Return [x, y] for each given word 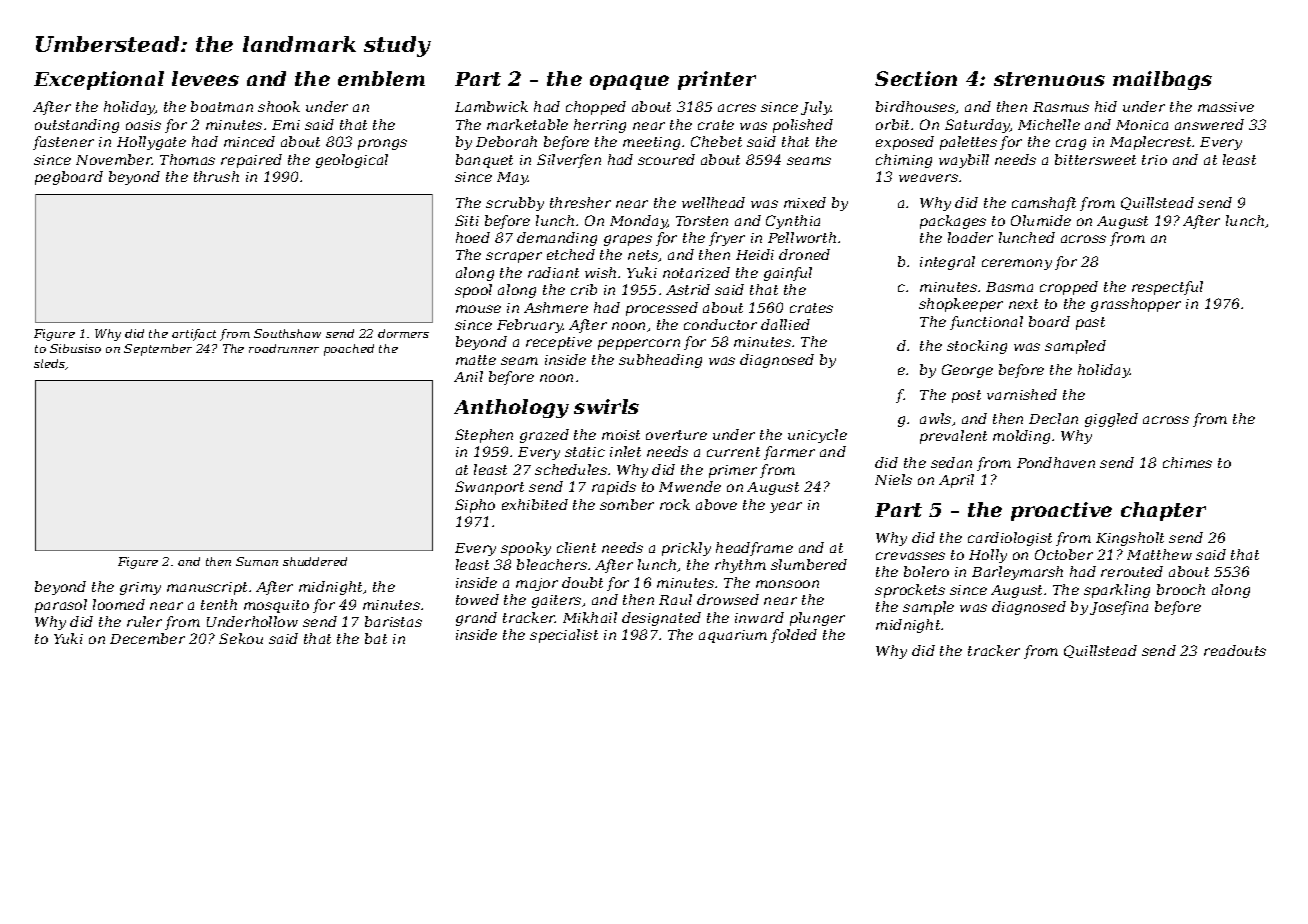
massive [1226, 107]
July [816, 108]
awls [935, 418]
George [967, 371]
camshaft [1044, 204]
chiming [904, 161]
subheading [660, 361]
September [158, 350]
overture [676, 435]
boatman [222, 106]
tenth [219, 604]
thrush [216, 176]
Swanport [489, 488]
